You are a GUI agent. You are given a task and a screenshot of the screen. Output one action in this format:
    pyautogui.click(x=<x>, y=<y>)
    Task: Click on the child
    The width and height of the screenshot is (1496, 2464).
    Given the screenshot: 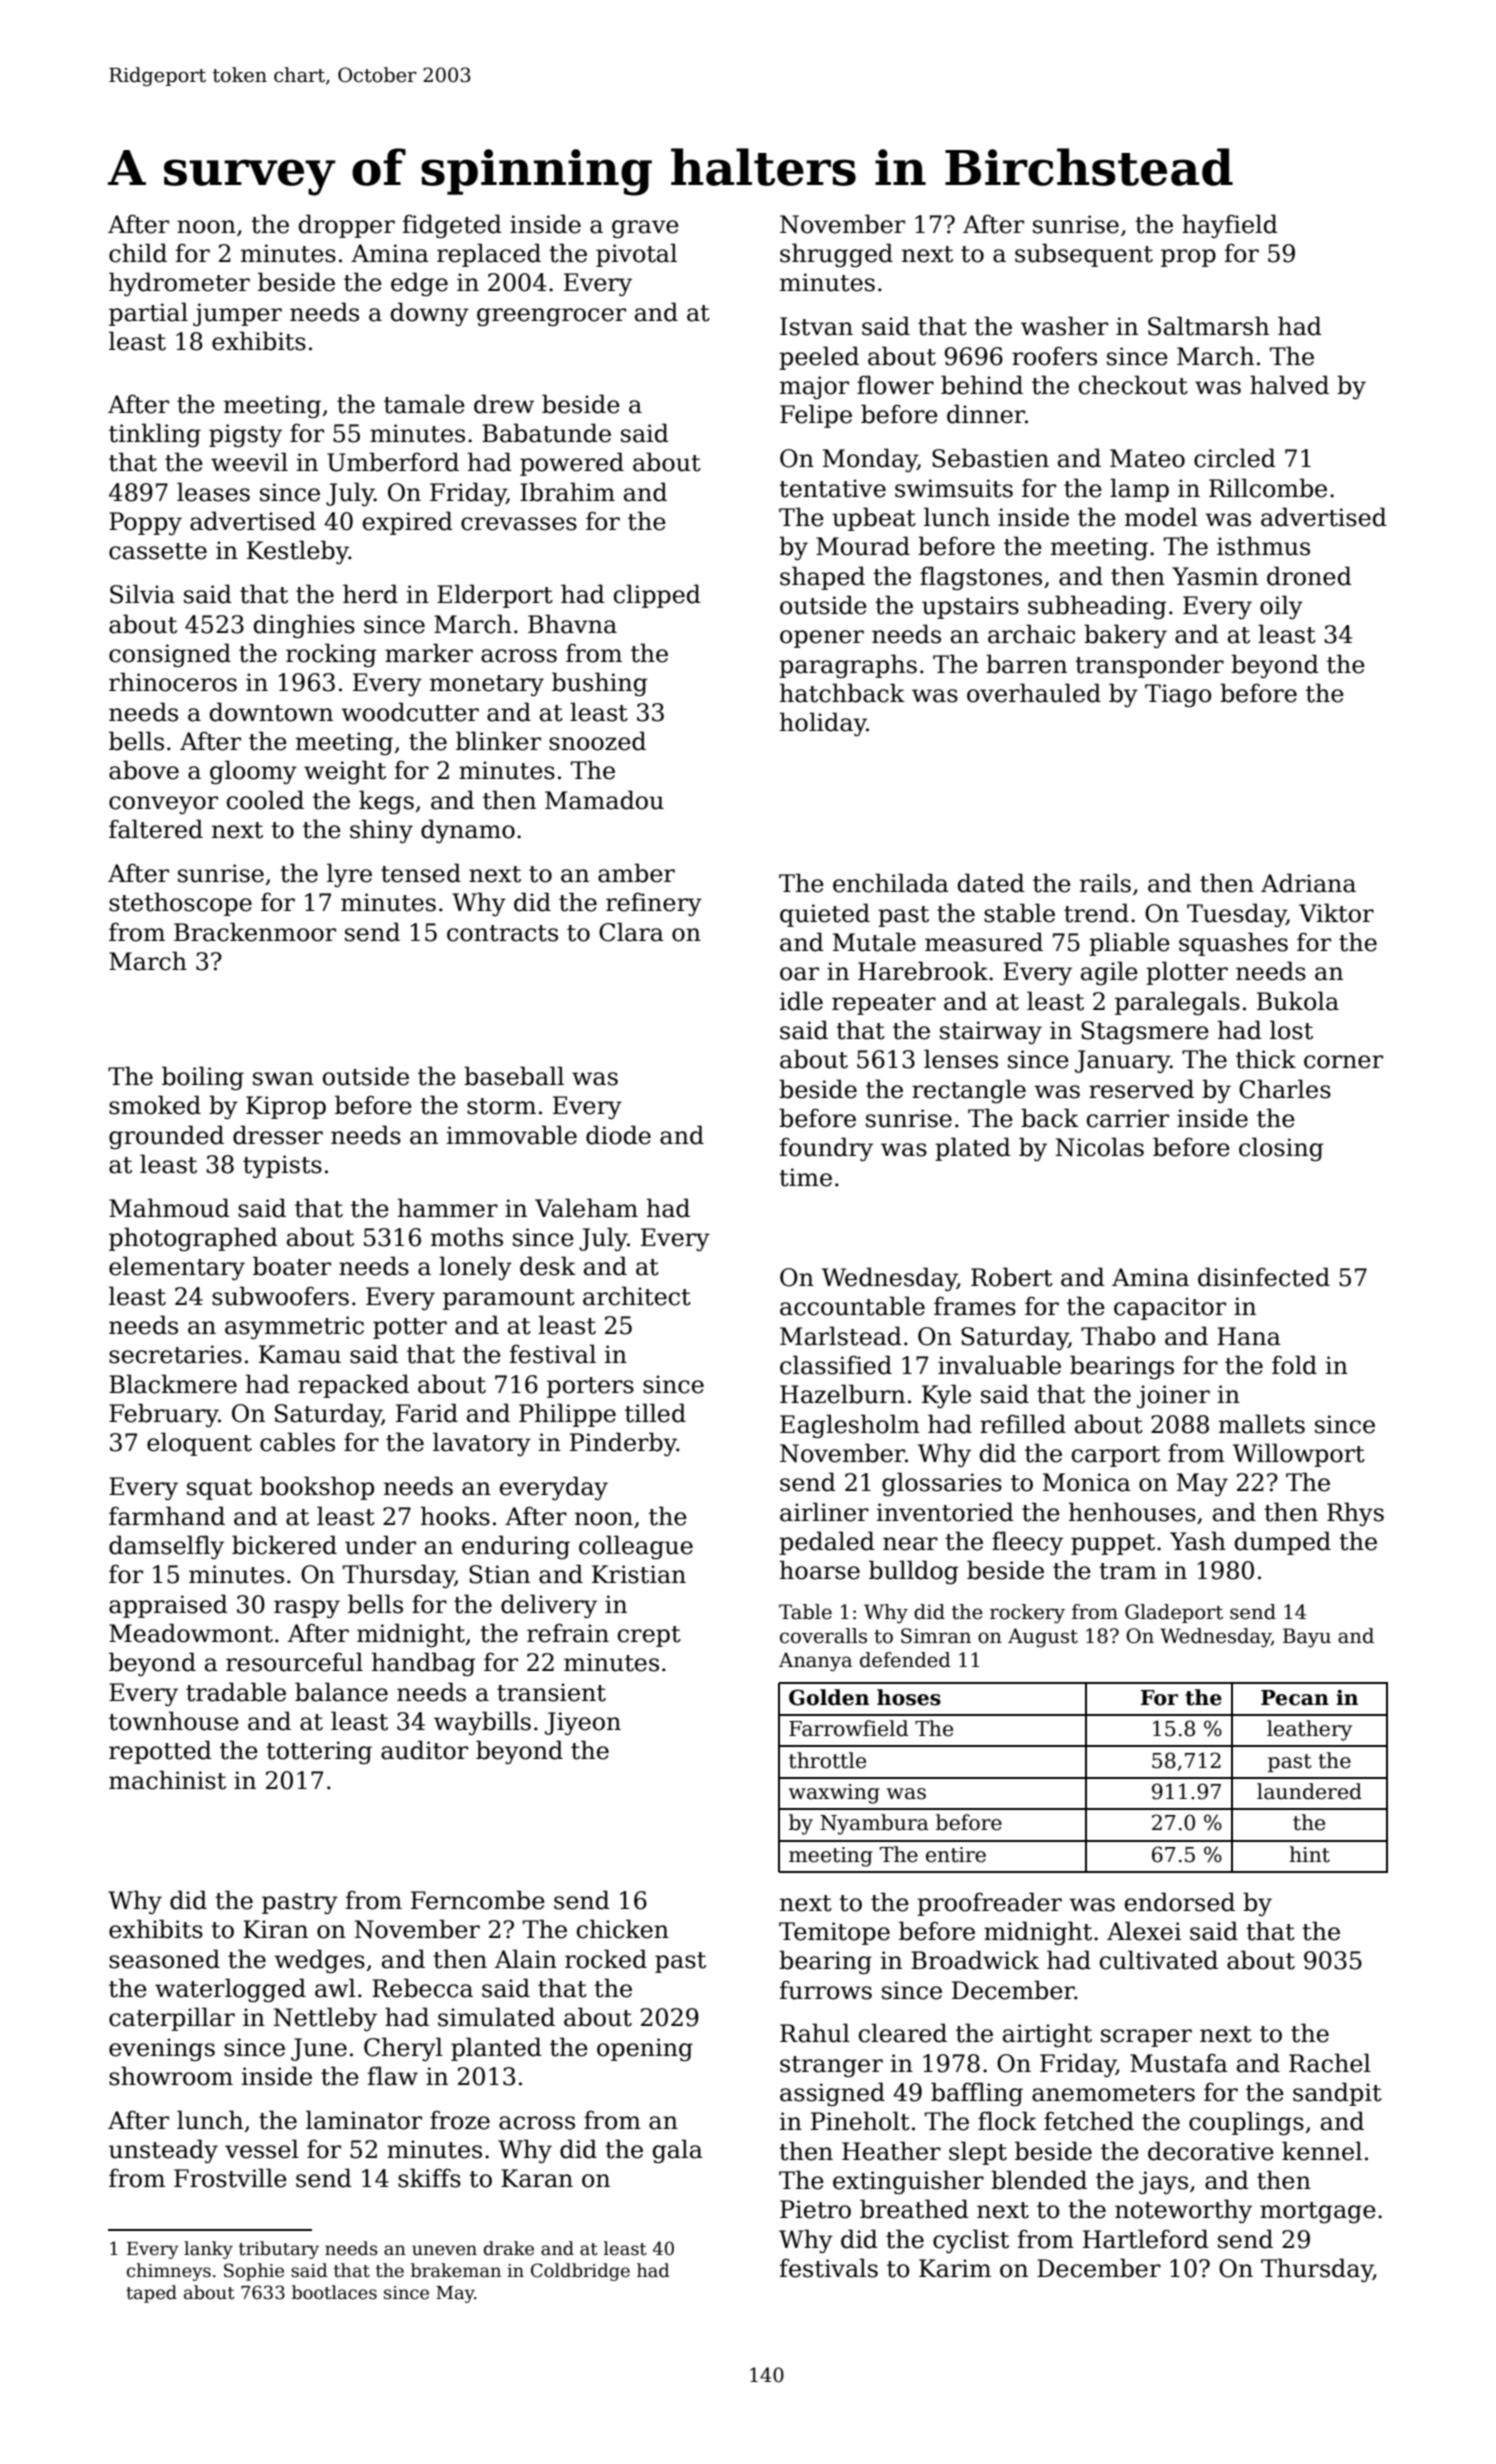 What is the action you would take?
    pyautogui.click(x=138, y=253)
